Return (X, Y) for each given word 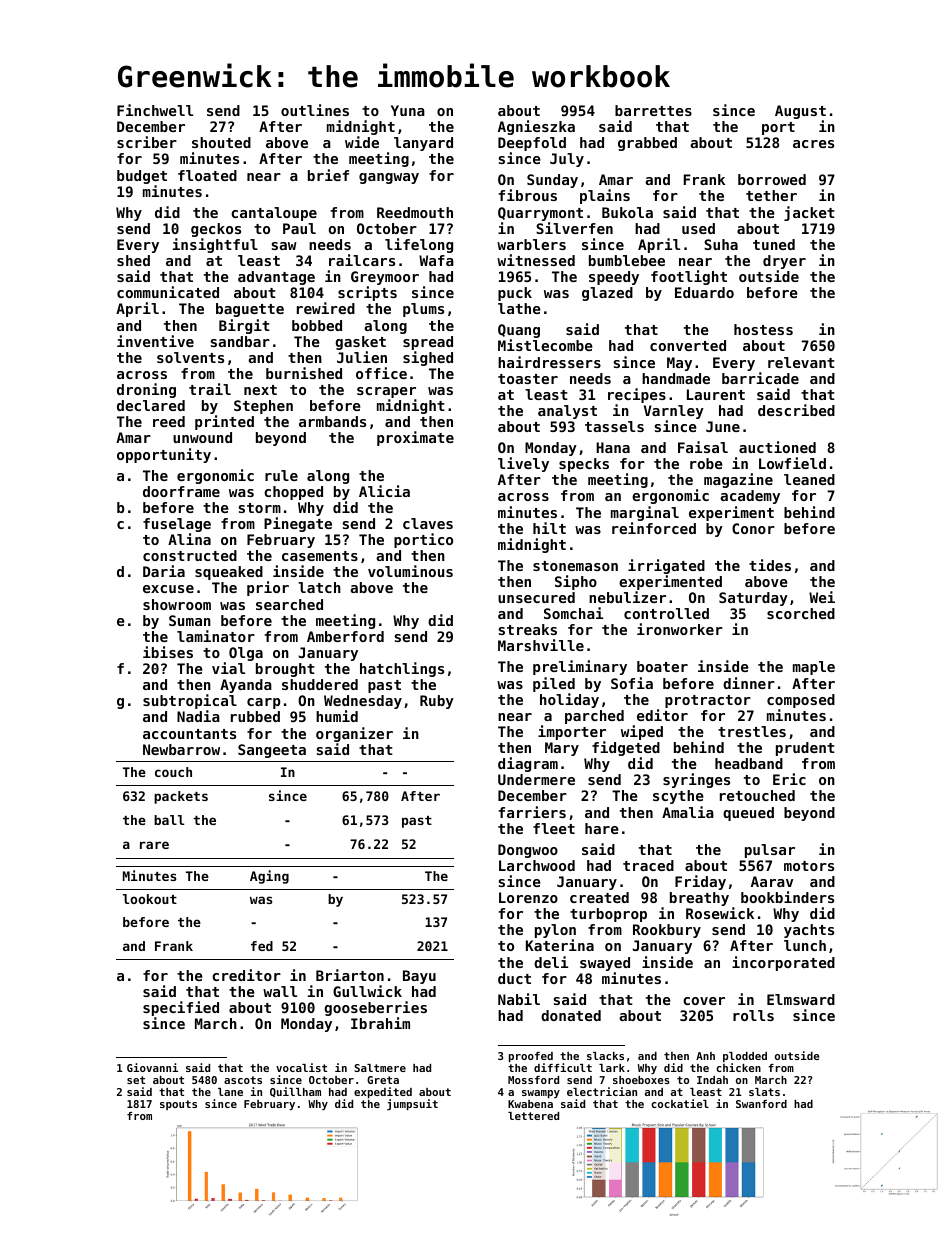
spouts (178, 1105)
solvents (190, 357)
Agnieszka (536, 127)
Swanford (761, 1104)
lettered (533, 1116)
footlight (689, 277)
